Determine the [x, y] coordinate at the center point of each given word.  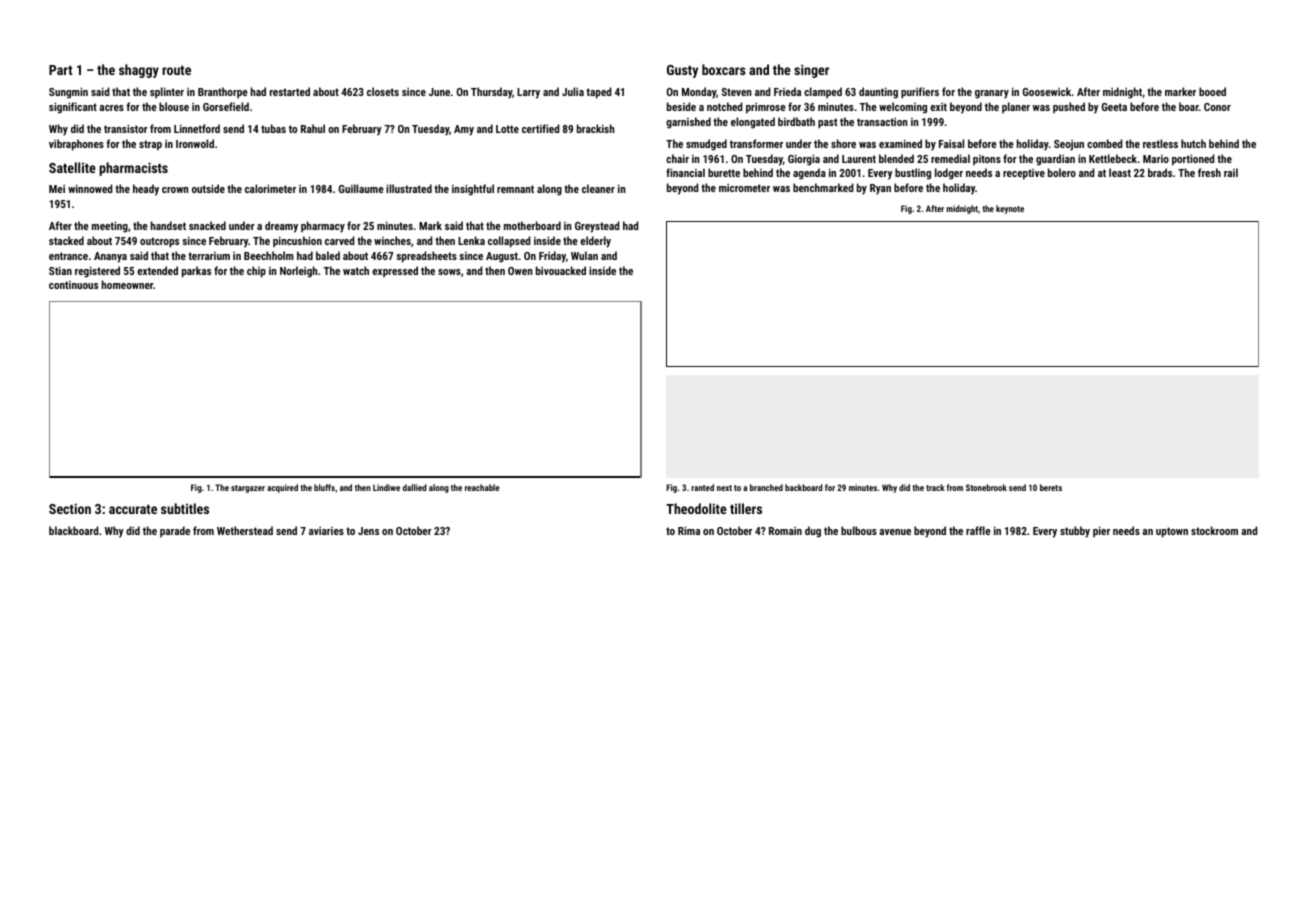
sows [449, 272]
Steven [736, 92]
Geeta [1114, 107]
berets [1051, 487]
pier [1101, 532]
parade [175, 531]
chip [256, 272]
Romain [785, 531]
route [176, 70]
